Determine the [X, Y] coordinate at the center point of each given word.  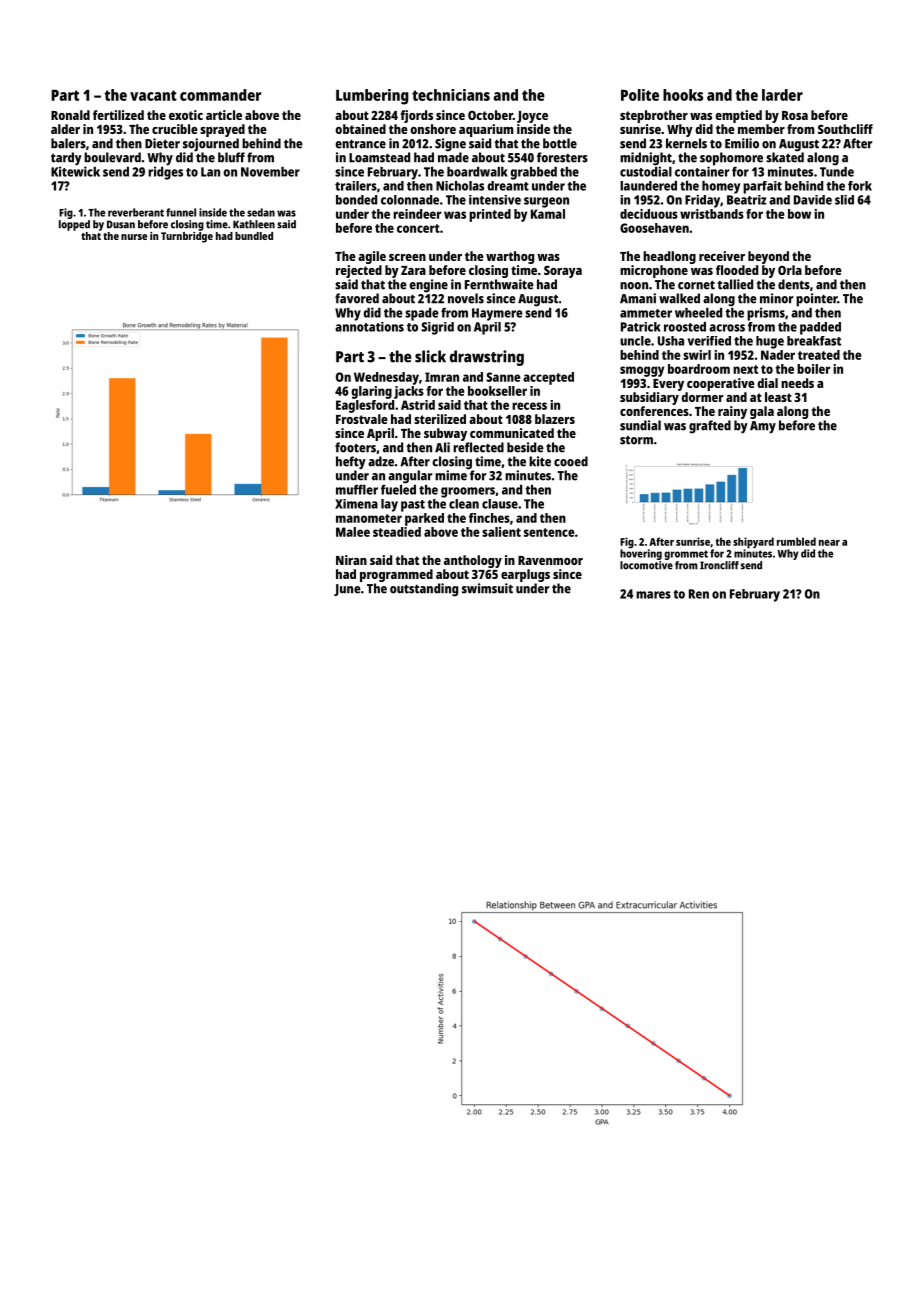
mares [653, 595]
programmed [396, 575]
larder [782, 95]
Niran [351, 560]
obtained [360, 129]
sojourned [211, 145]
